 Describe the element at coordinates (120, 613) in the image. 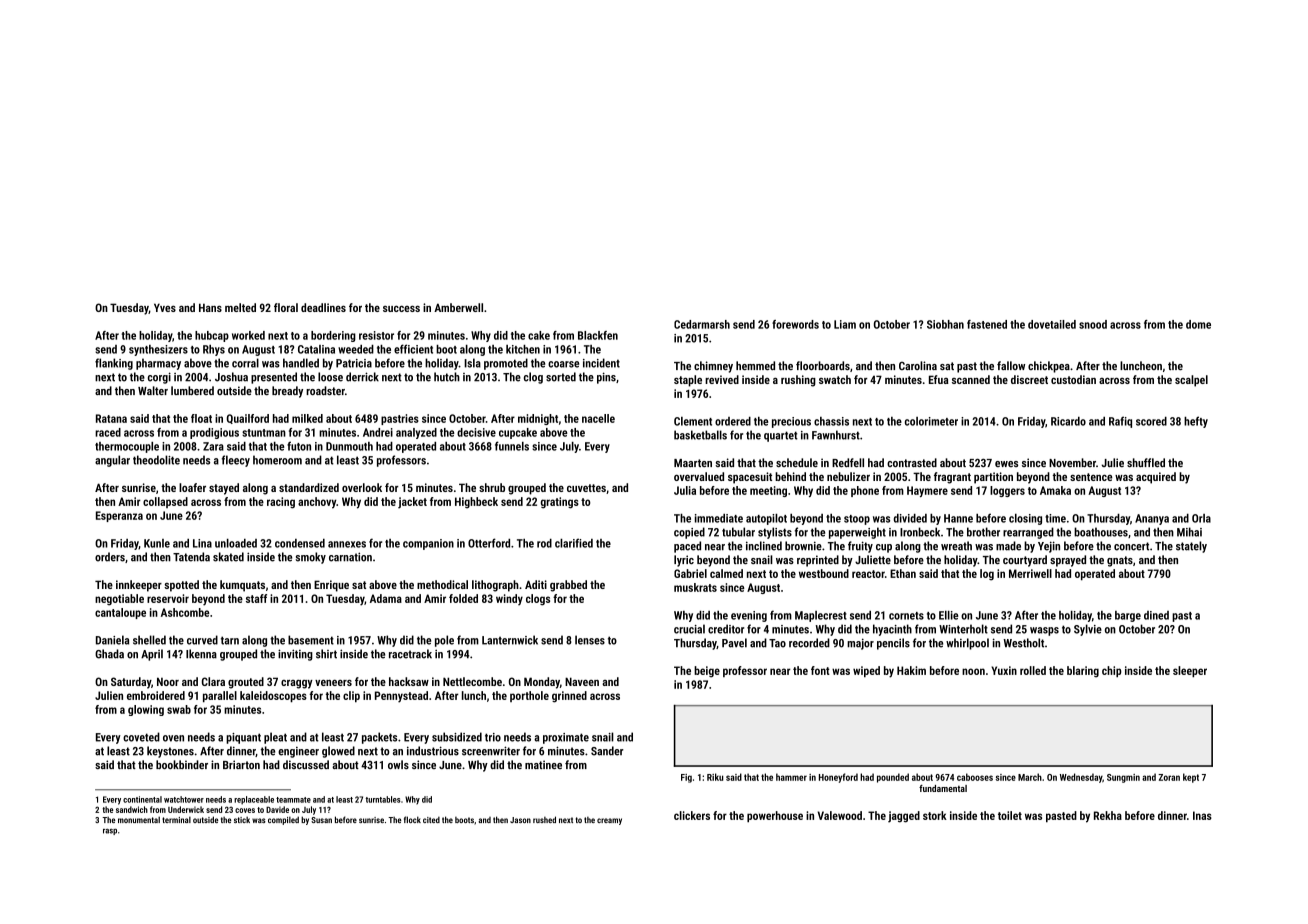

I see `cantaloupe` at that location.
